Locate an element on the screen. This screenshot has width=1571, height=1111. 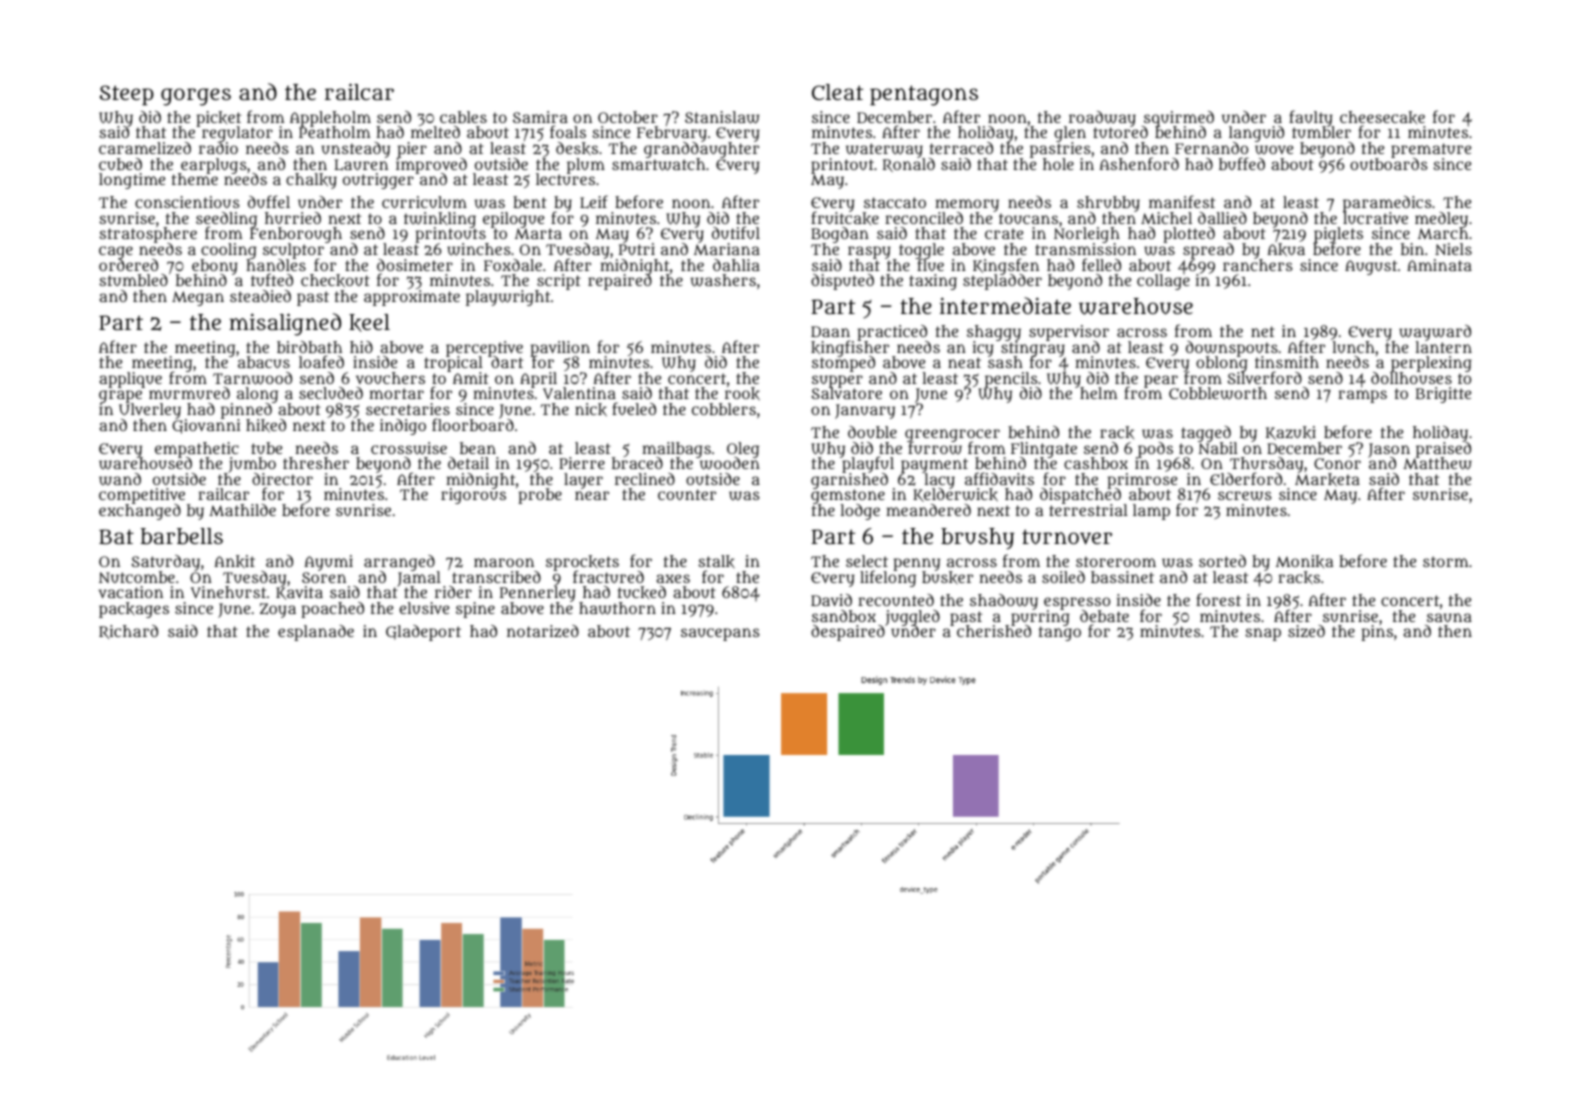
dahlia is located at coordinates (736, 265).
